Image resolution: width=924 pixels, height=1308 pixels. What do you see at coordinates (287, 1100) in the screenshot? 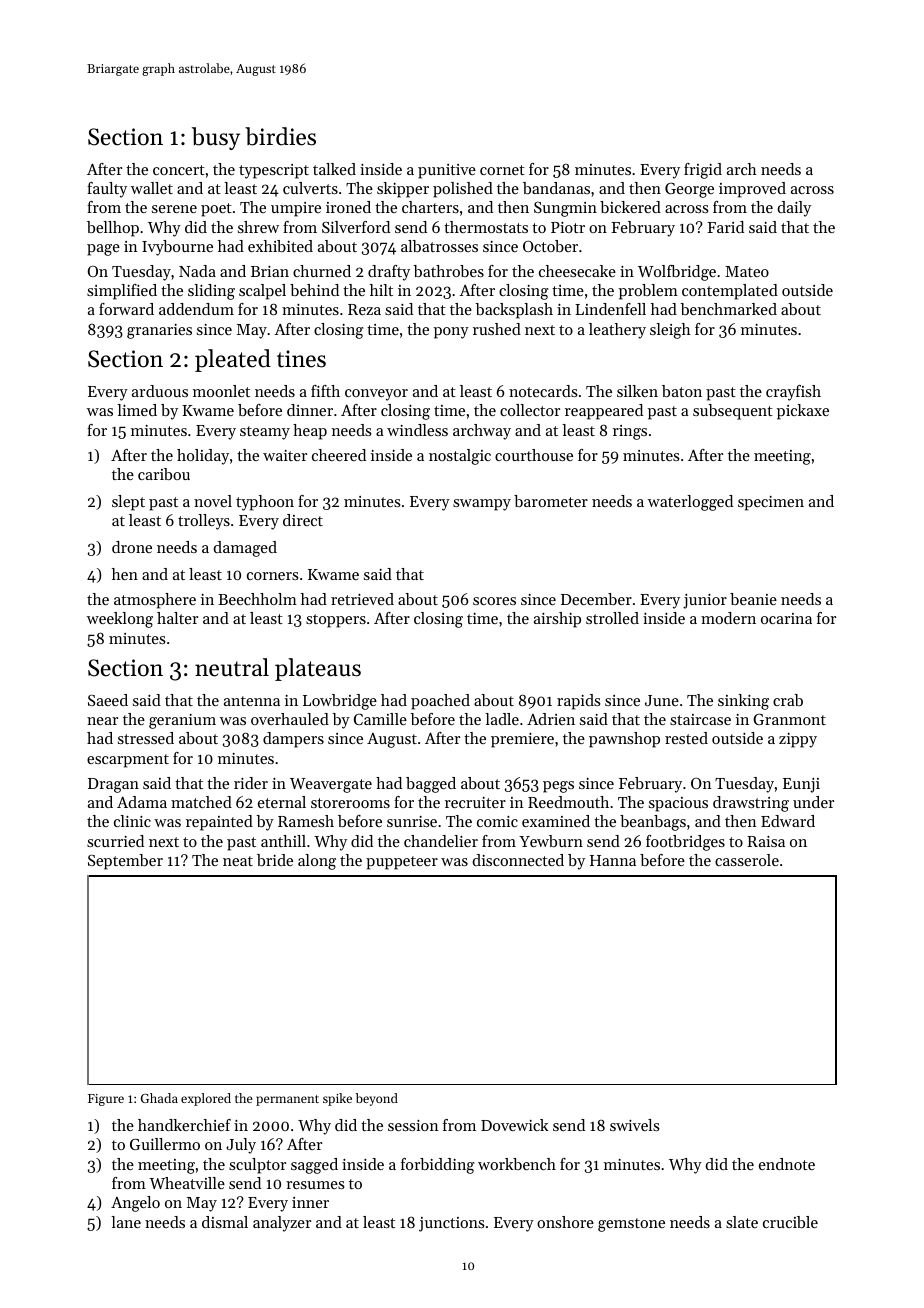
I see `permanent` at bounding box center [287, 1100].
